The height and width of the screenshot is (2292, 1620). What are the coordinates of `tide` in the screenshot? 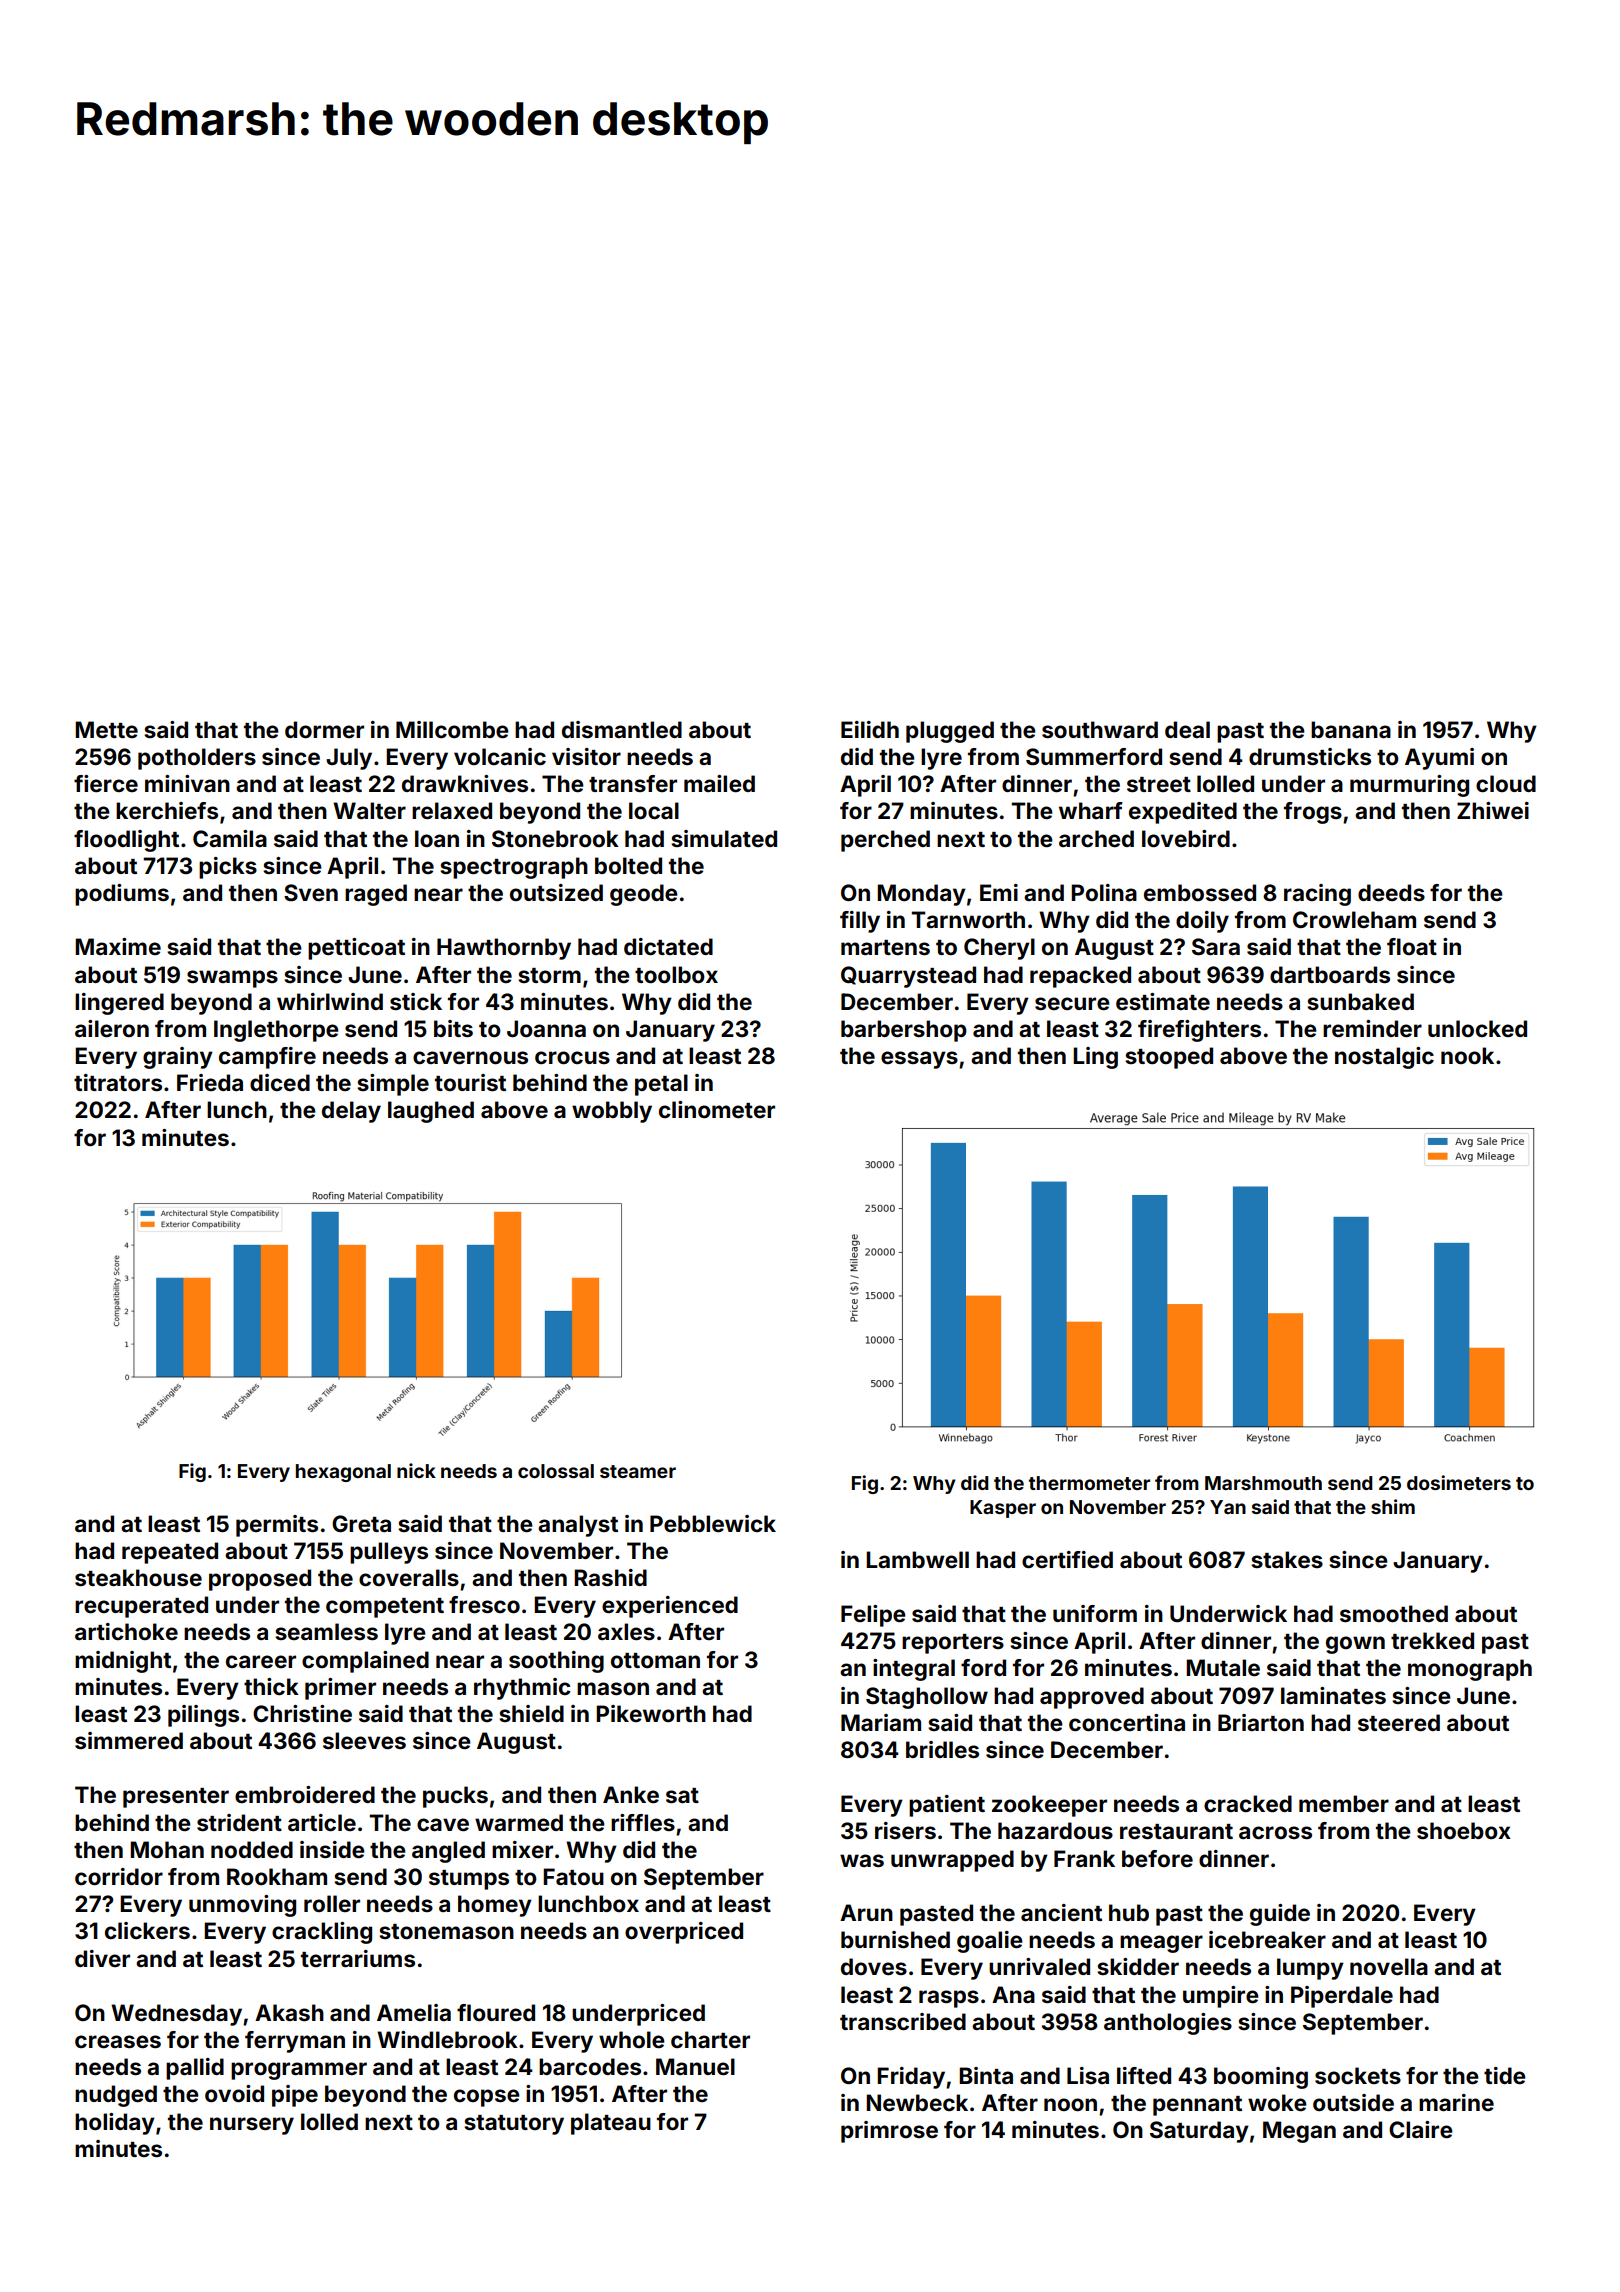 It's located at (1505, 2075).
